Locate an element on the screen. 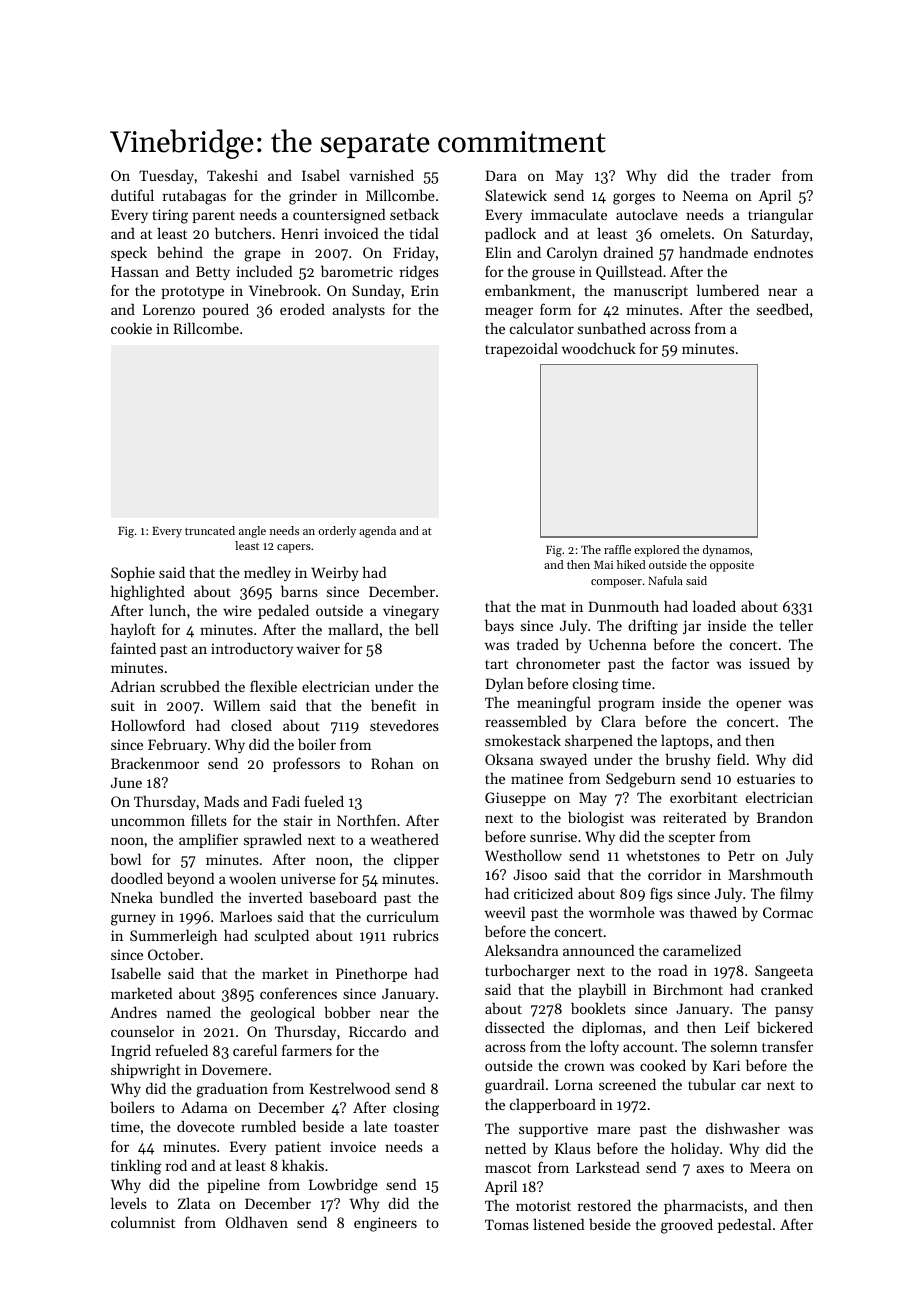  fainted is located at coordinates (133, 648).
